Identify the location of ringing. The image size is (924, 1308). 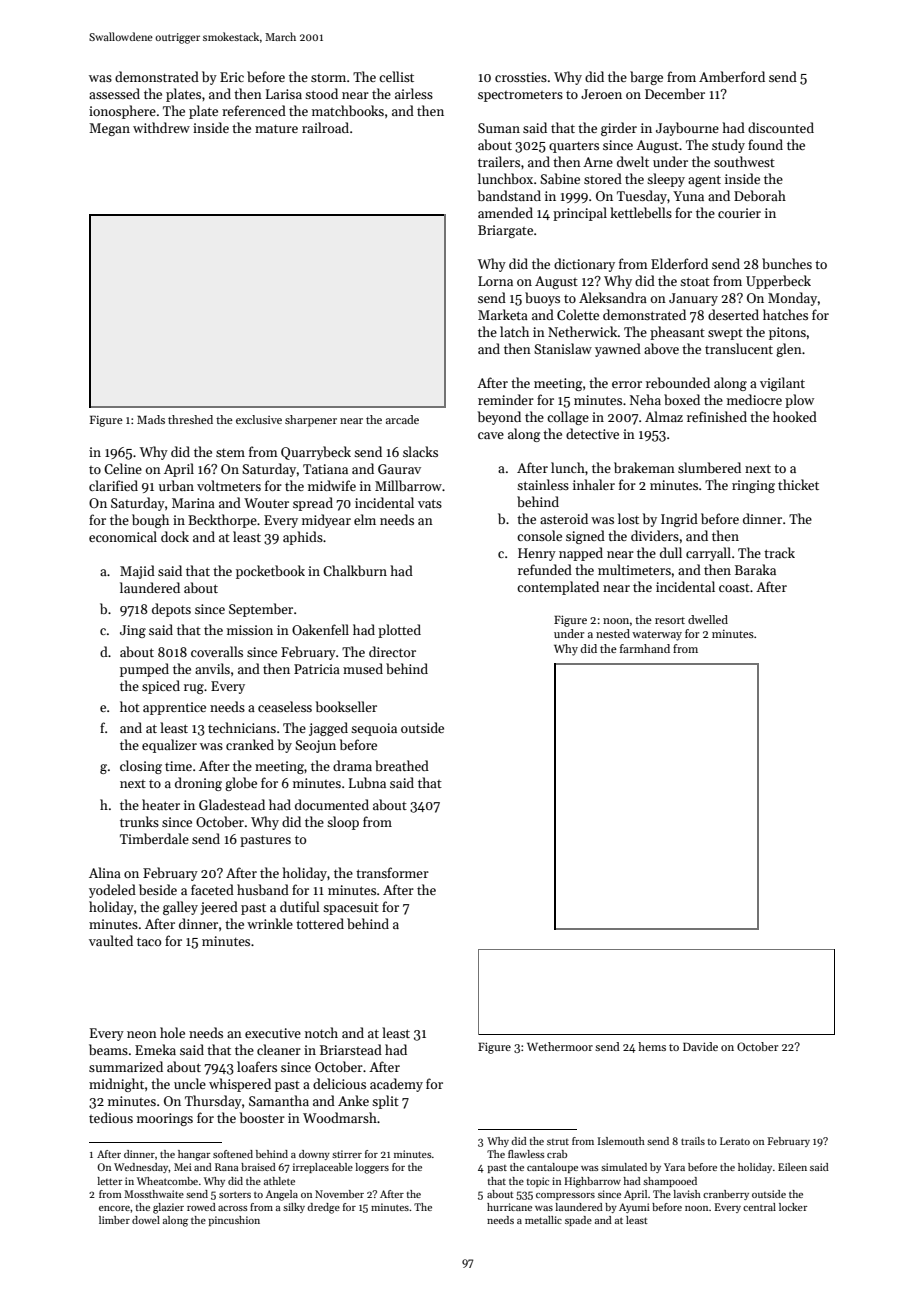
(753, 486).
